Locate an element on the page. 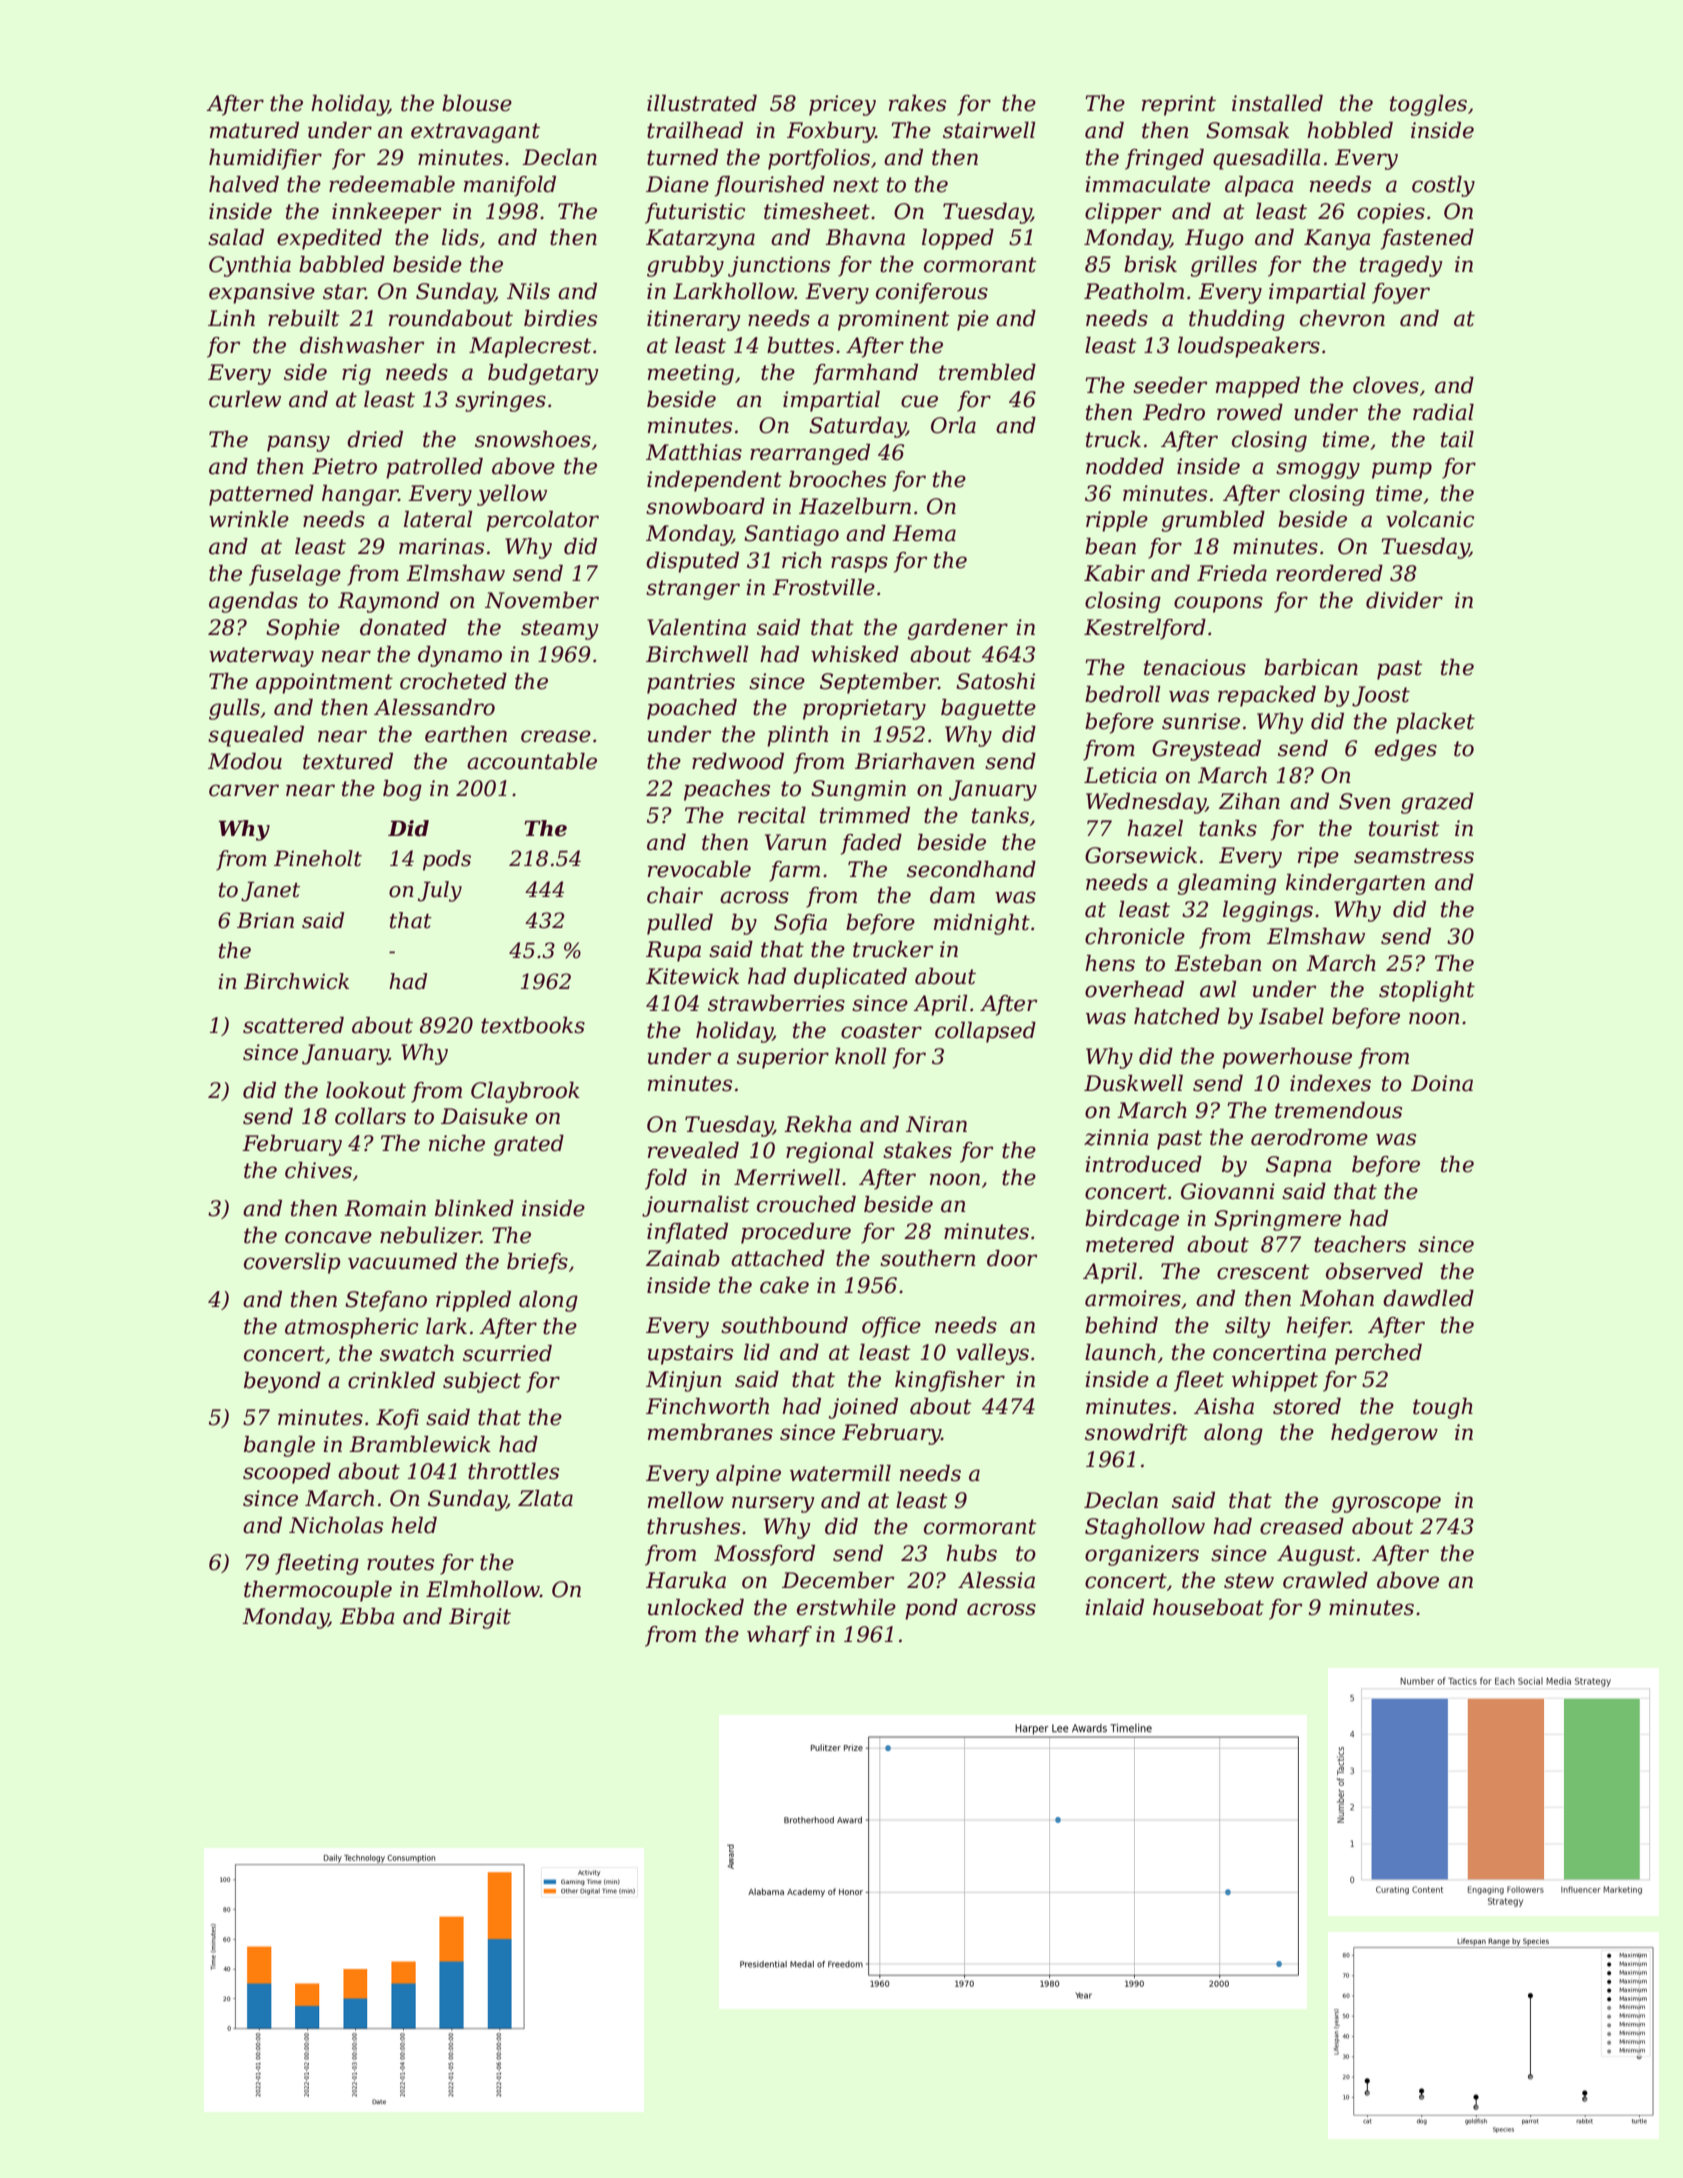 This document has height=2178, width=1683. wrinkle is located at coordinates (249, 519).
